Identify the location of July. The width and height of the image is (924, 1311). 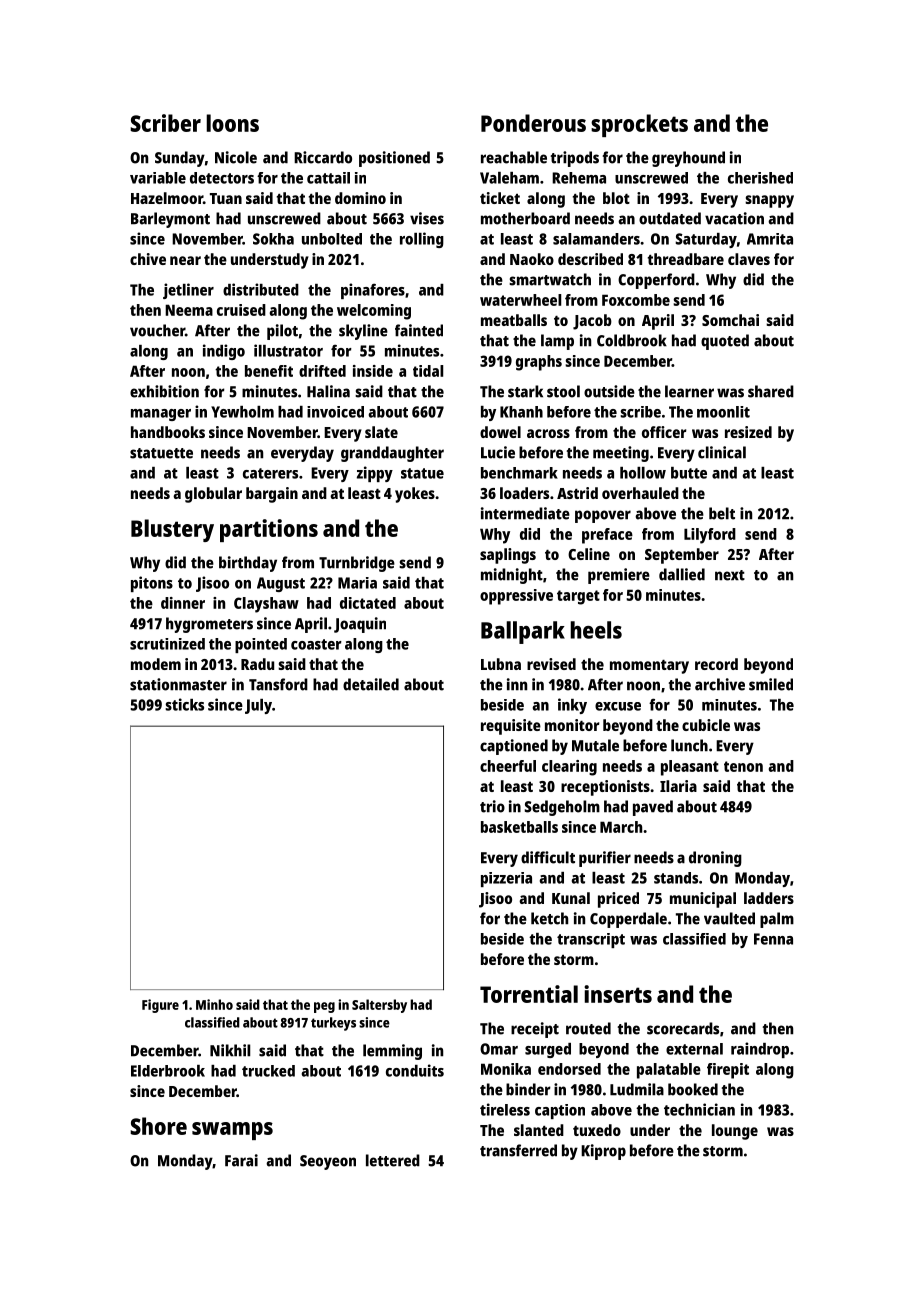
(258, 706).
